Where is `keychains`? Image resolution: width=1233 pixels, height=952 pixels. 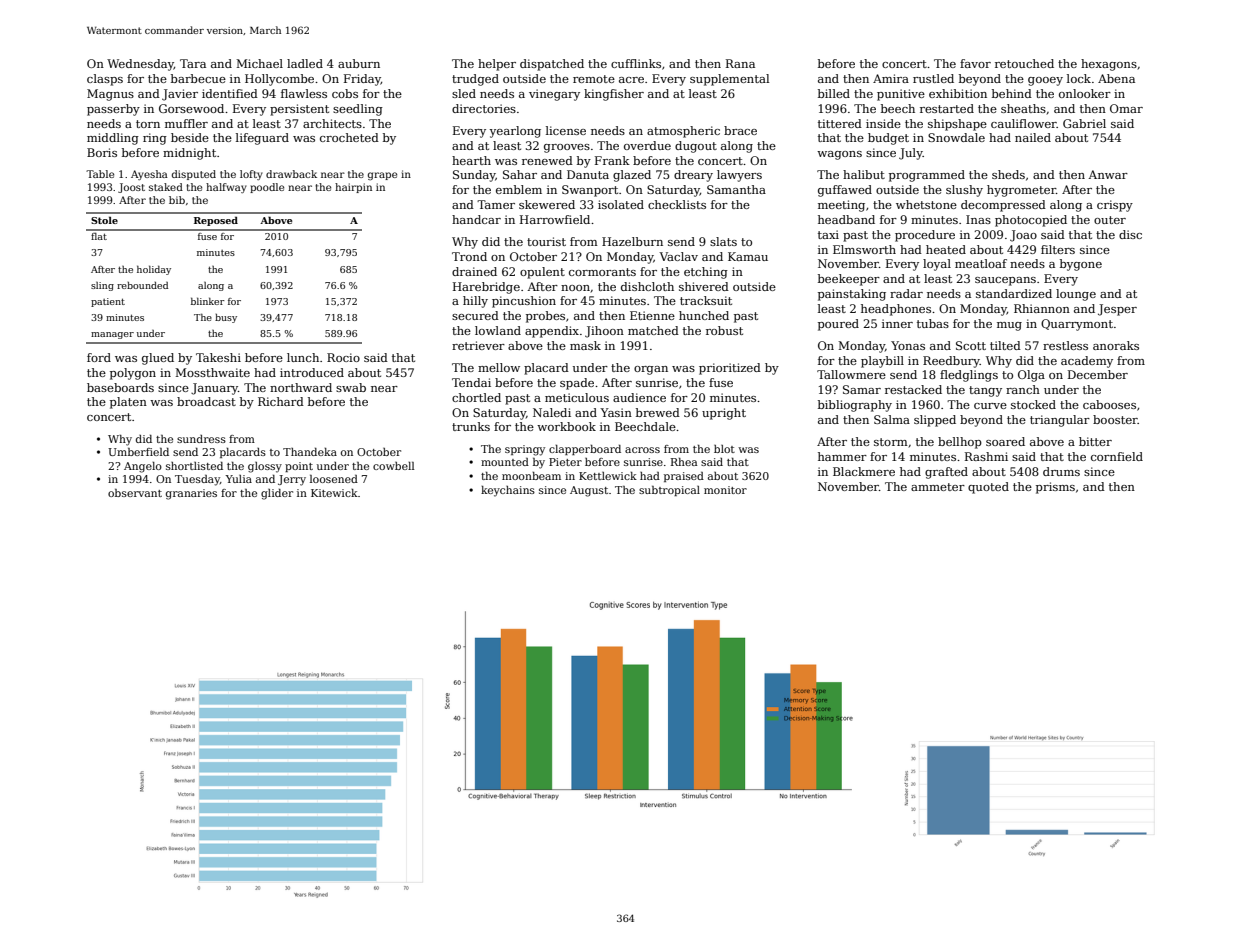
keychains is located at coordinates (508, 491).
